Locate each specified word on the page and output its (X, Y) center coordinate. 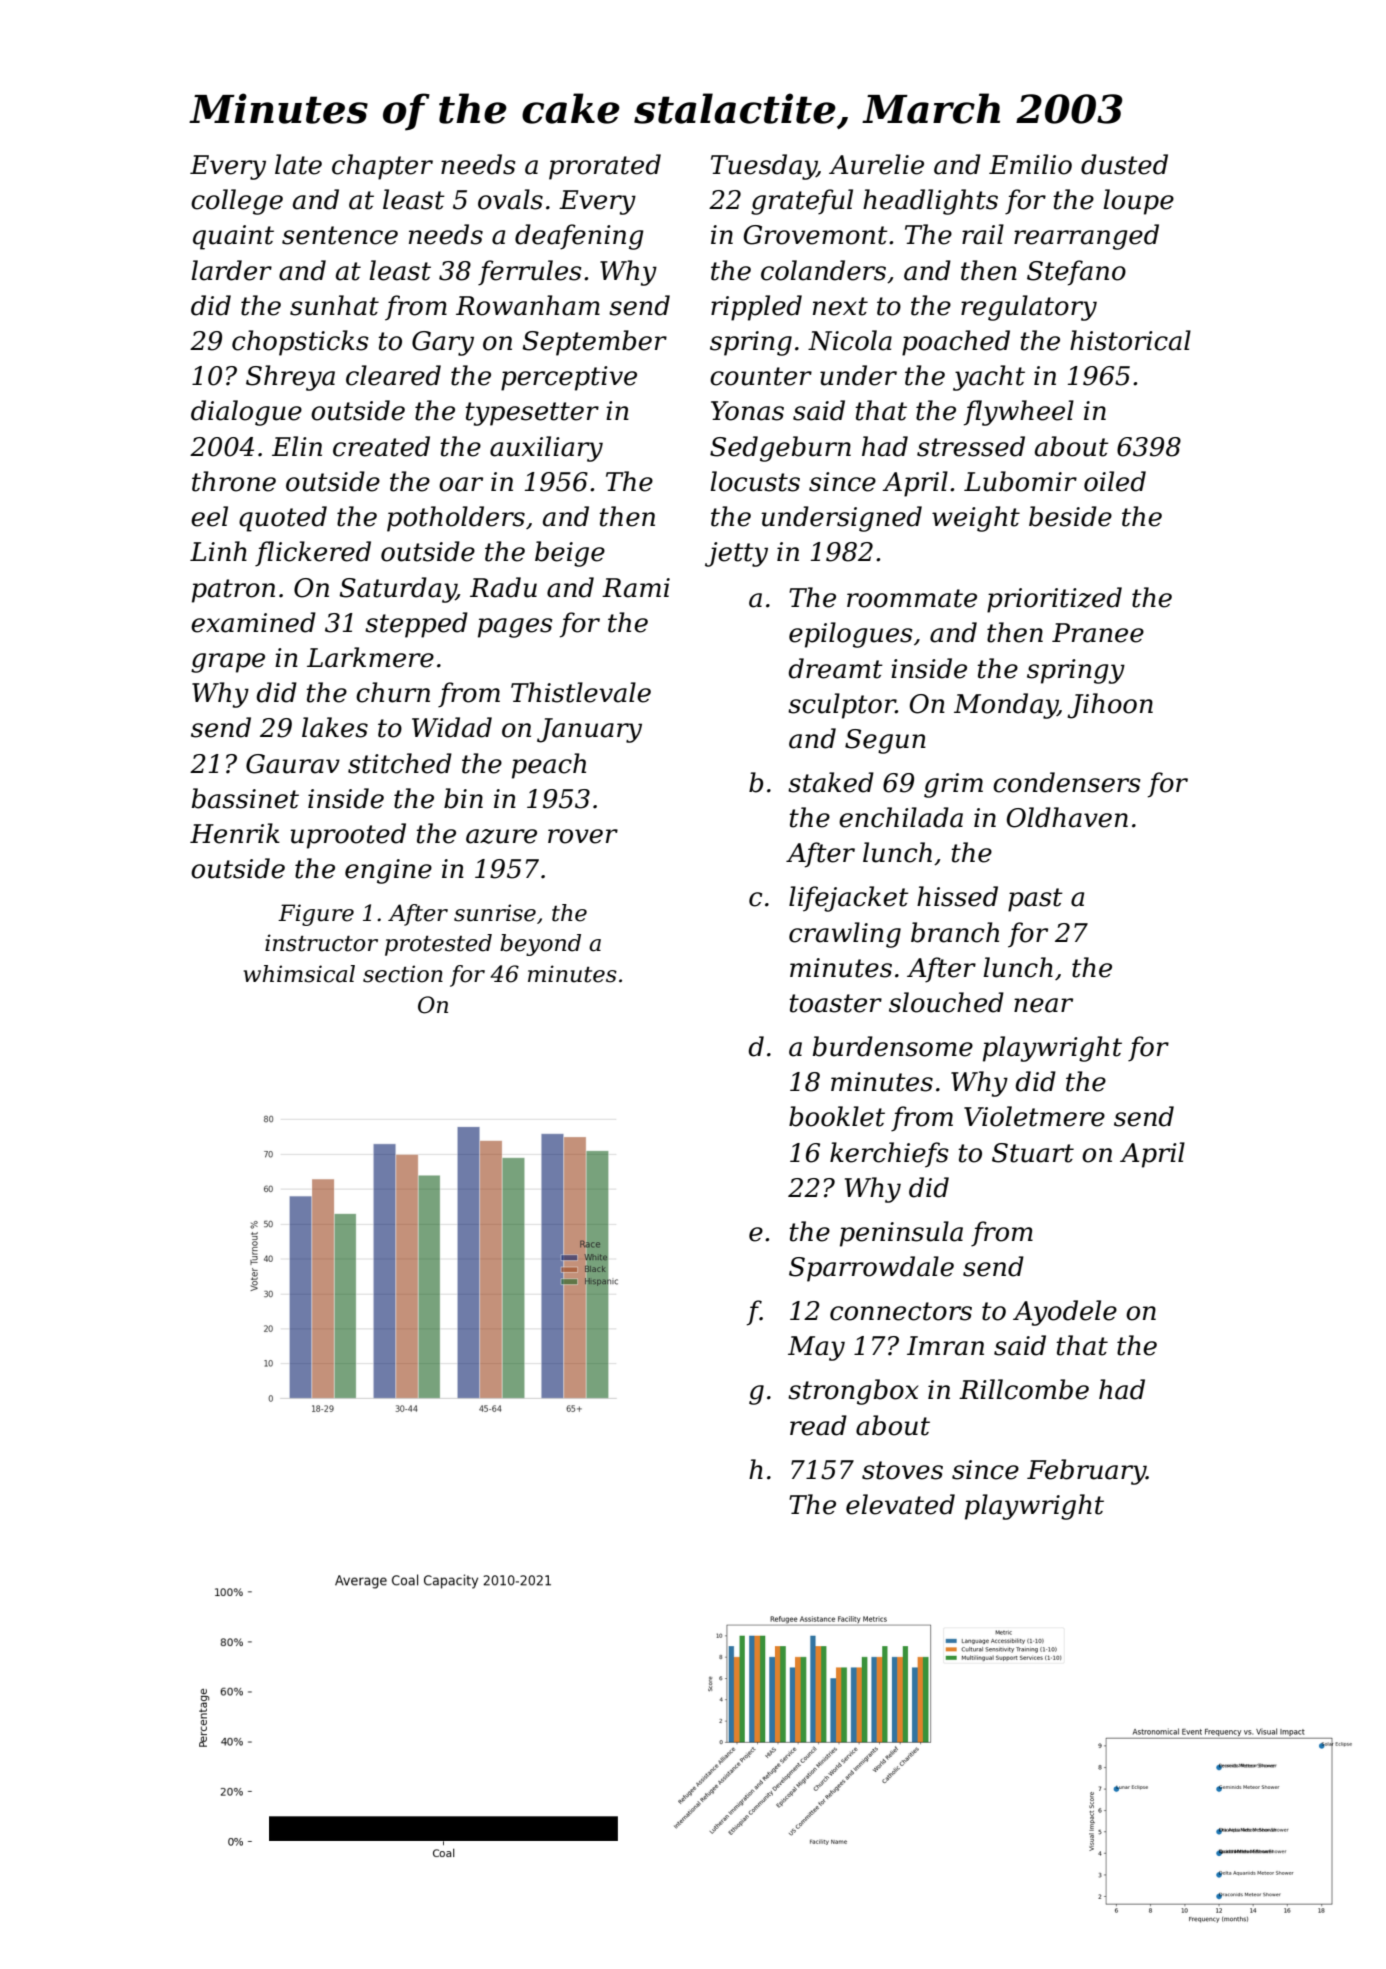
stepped (416, 625)
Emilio (1030, 164)
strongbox (853, 1392)
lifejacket (849, 899)
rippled (756, 308)
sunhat (334, 305)
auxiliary (546, 449)
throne (234, 481)
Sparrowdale (871, 1269)
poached (956, 343)
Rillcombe (1024, 1389)
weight (976, 519)
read (818, 1425)
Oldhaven (1067, 817)
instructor (321, 943)
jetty (736, 554)
